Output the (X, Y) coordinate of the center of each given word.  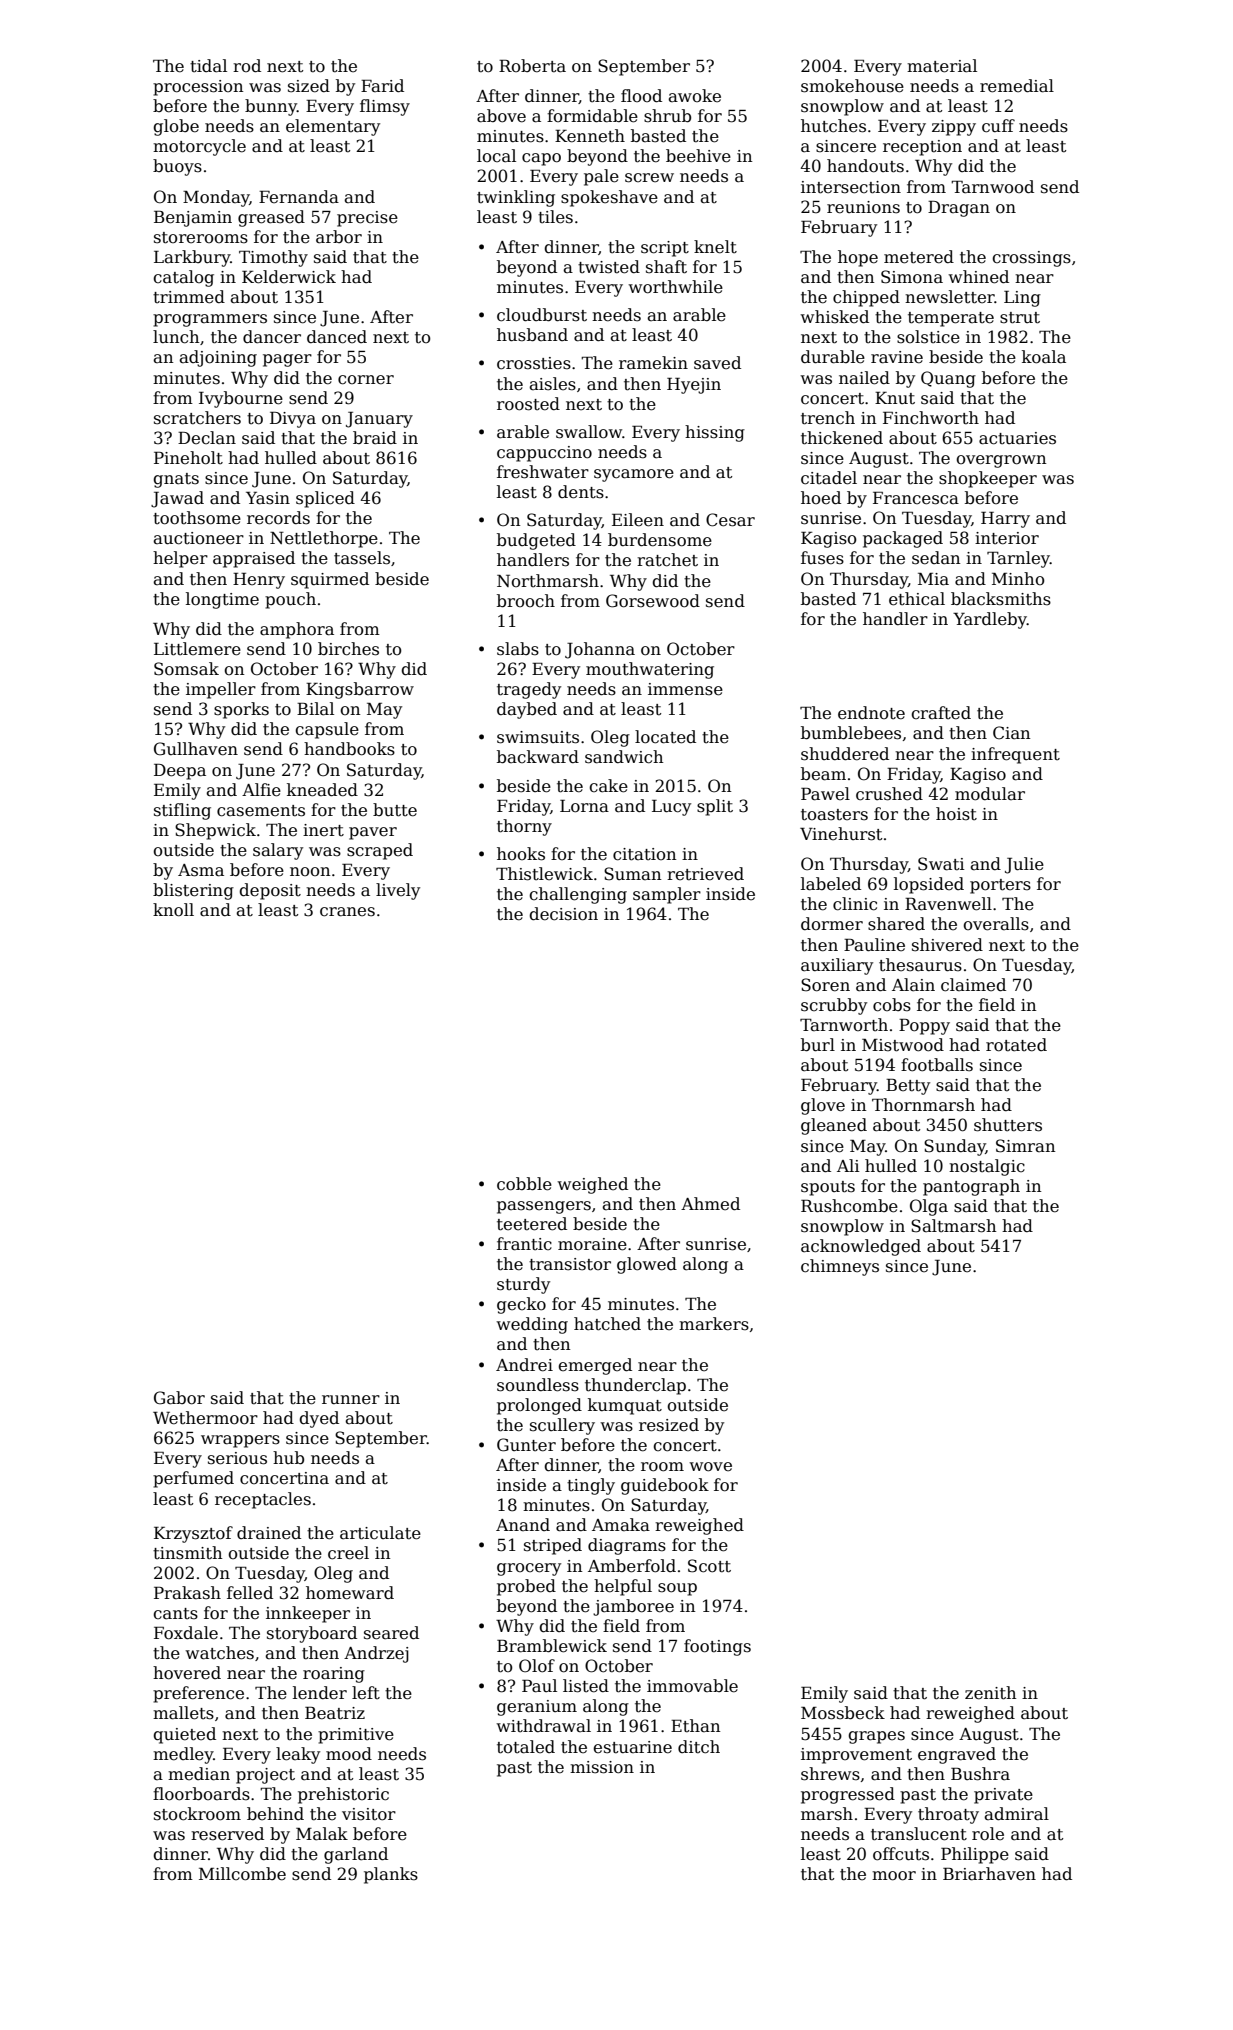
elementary (333, 127)
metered (919, 257)
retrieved (705, 874)
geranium (537, 1708)
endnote (871, 713)
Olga (929, 1207)
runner (351, 1400)
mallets (183, 1713)
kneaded (322, 790)
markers (714, 1324)
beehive (698, 156)
